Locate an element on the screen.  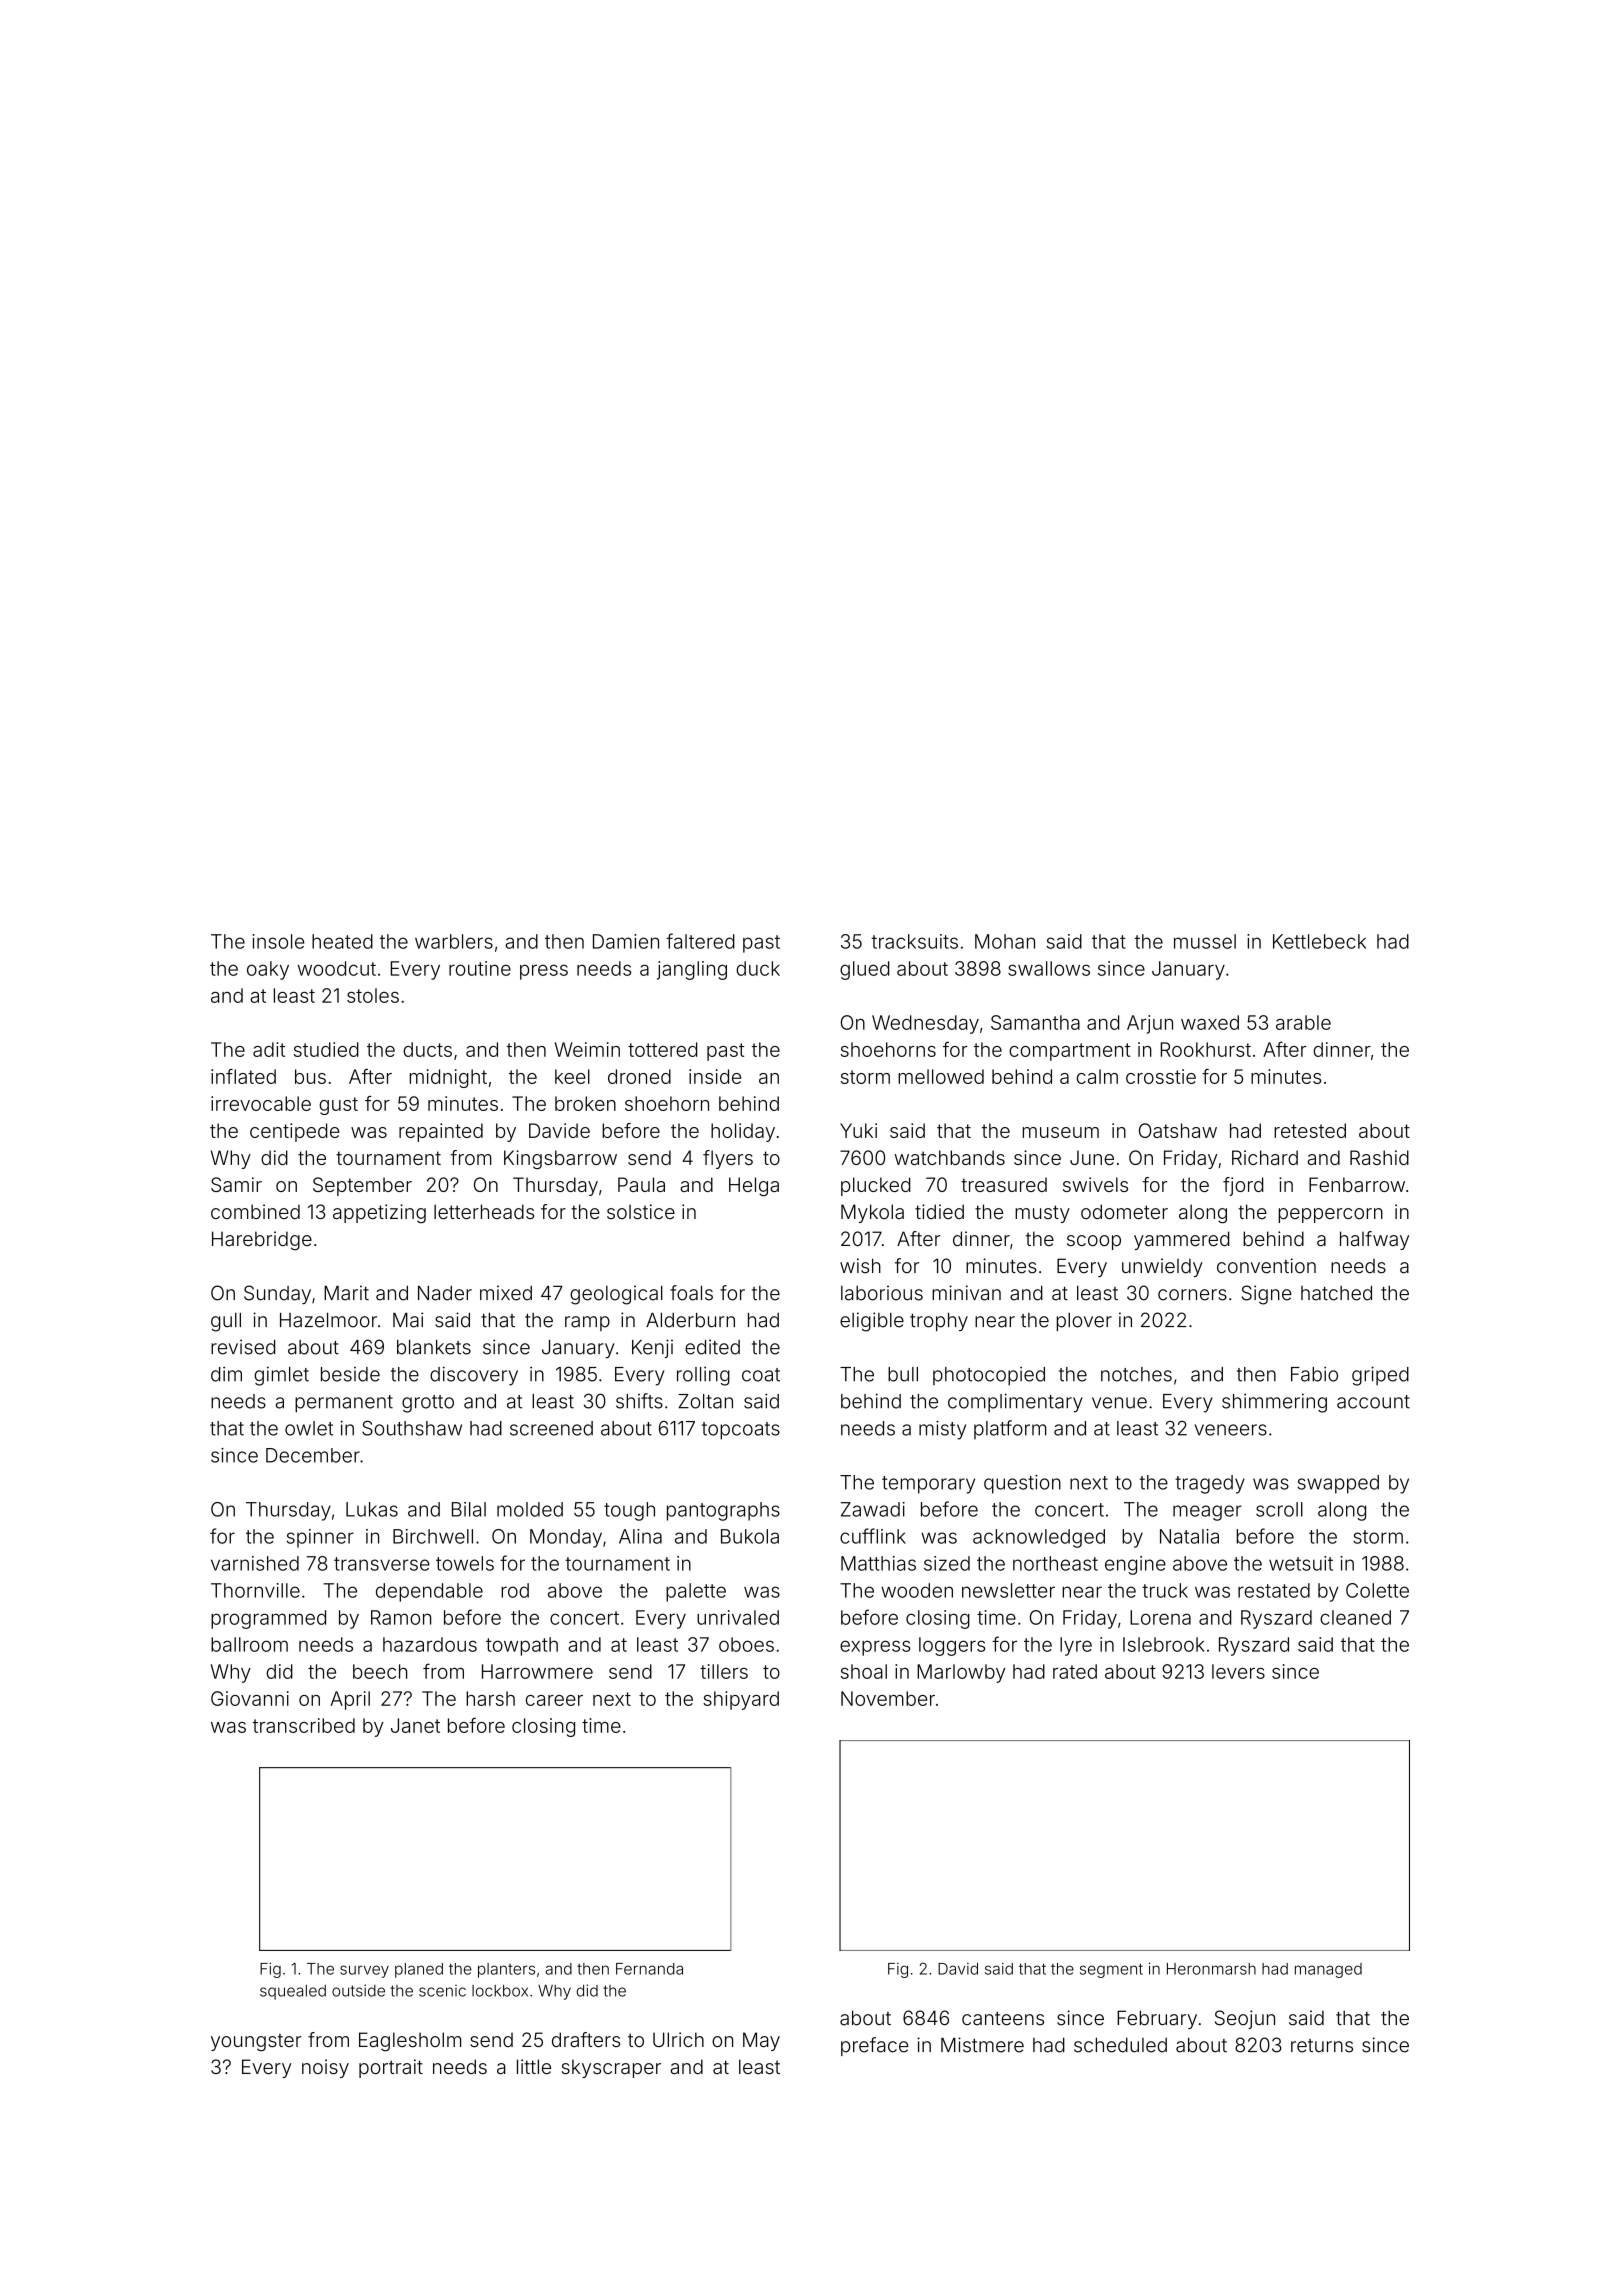
youngster is located at coordinates (256, 2042).
